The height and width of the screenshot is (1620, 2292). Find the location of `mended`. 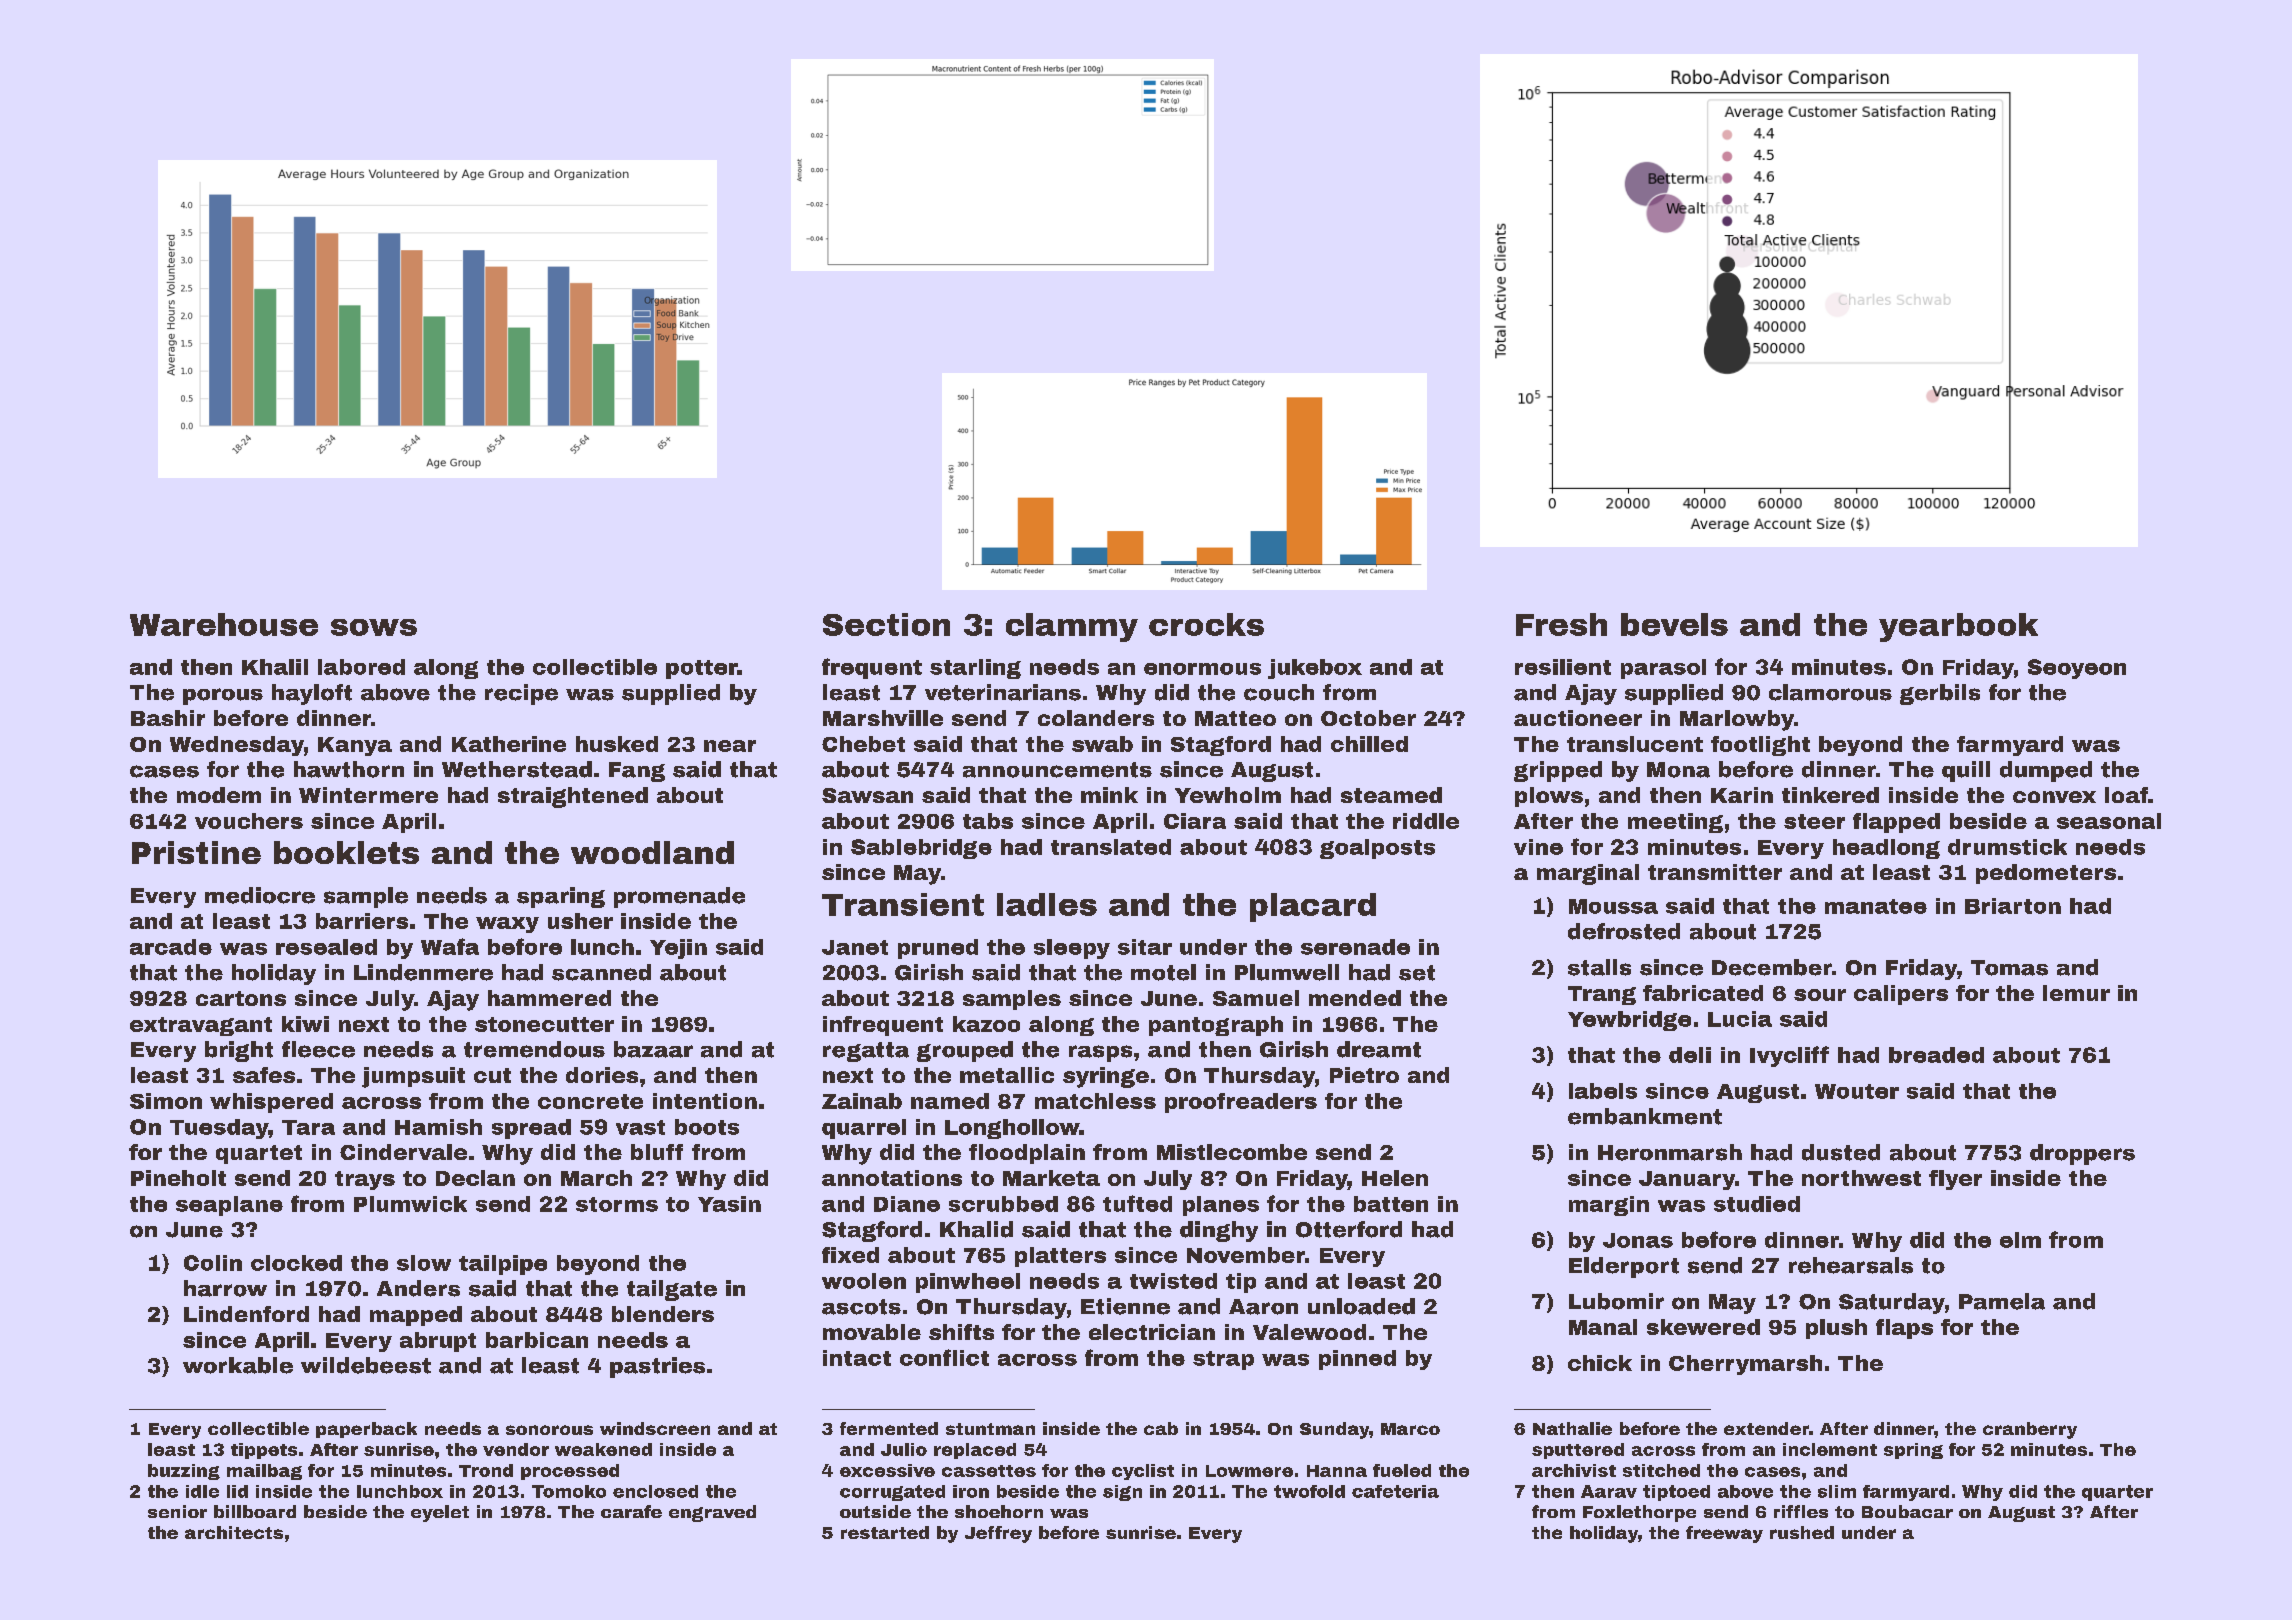

mended is located at coordinates (1355, 998).
